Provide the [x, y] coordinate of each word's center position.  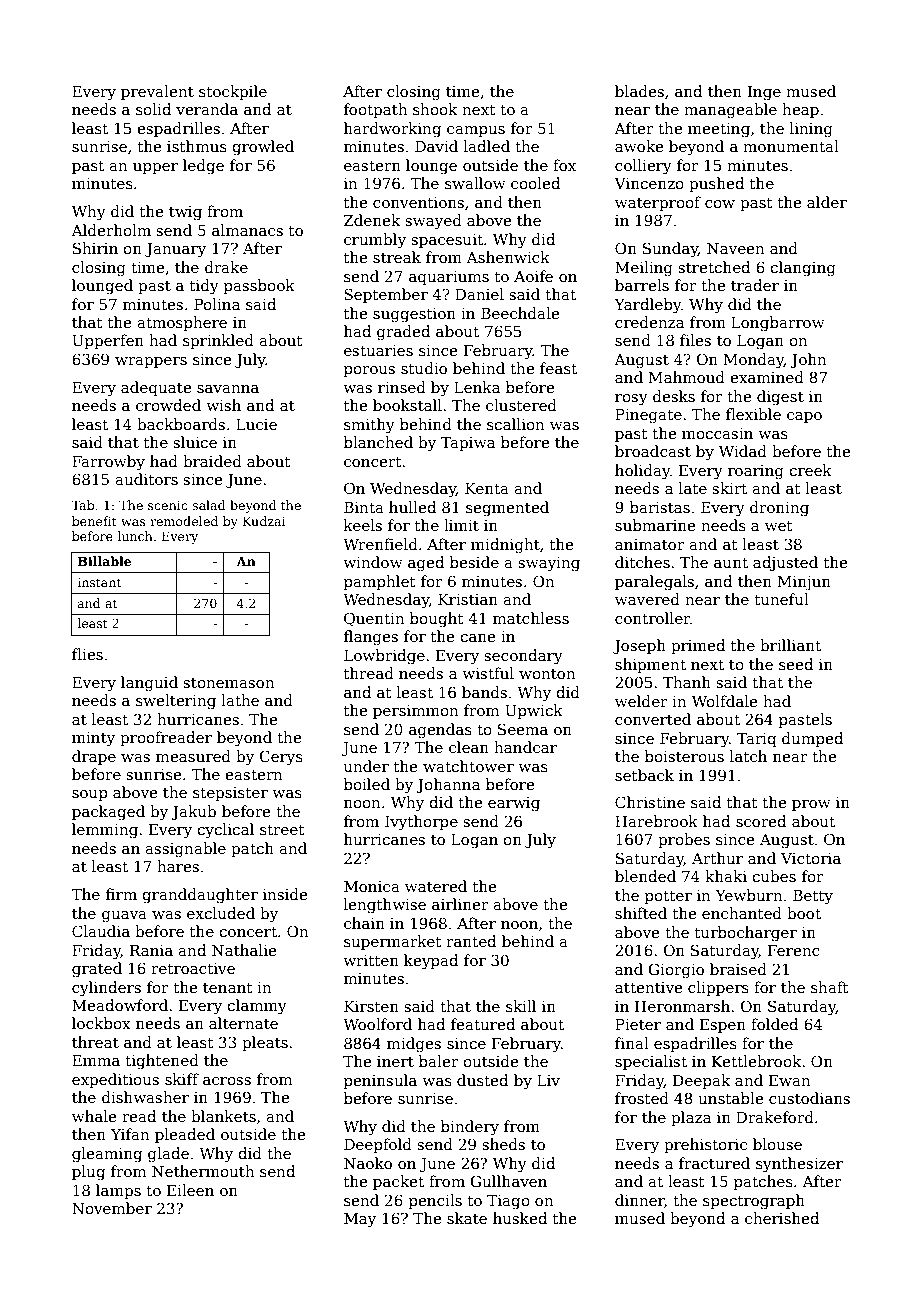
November [112, 1208]
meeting [719, 130]
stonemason [229, 683]
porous [369, 371]
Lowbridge [384, 657]
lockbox [101, 1023]
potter [668, 897]
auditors [146, 479]
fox [564, 165]
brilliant [790, 645]
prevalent [157, 92]
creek [810, 470]
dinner [640, 1201]
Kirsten [371, 1006]
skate [467, 1218]
